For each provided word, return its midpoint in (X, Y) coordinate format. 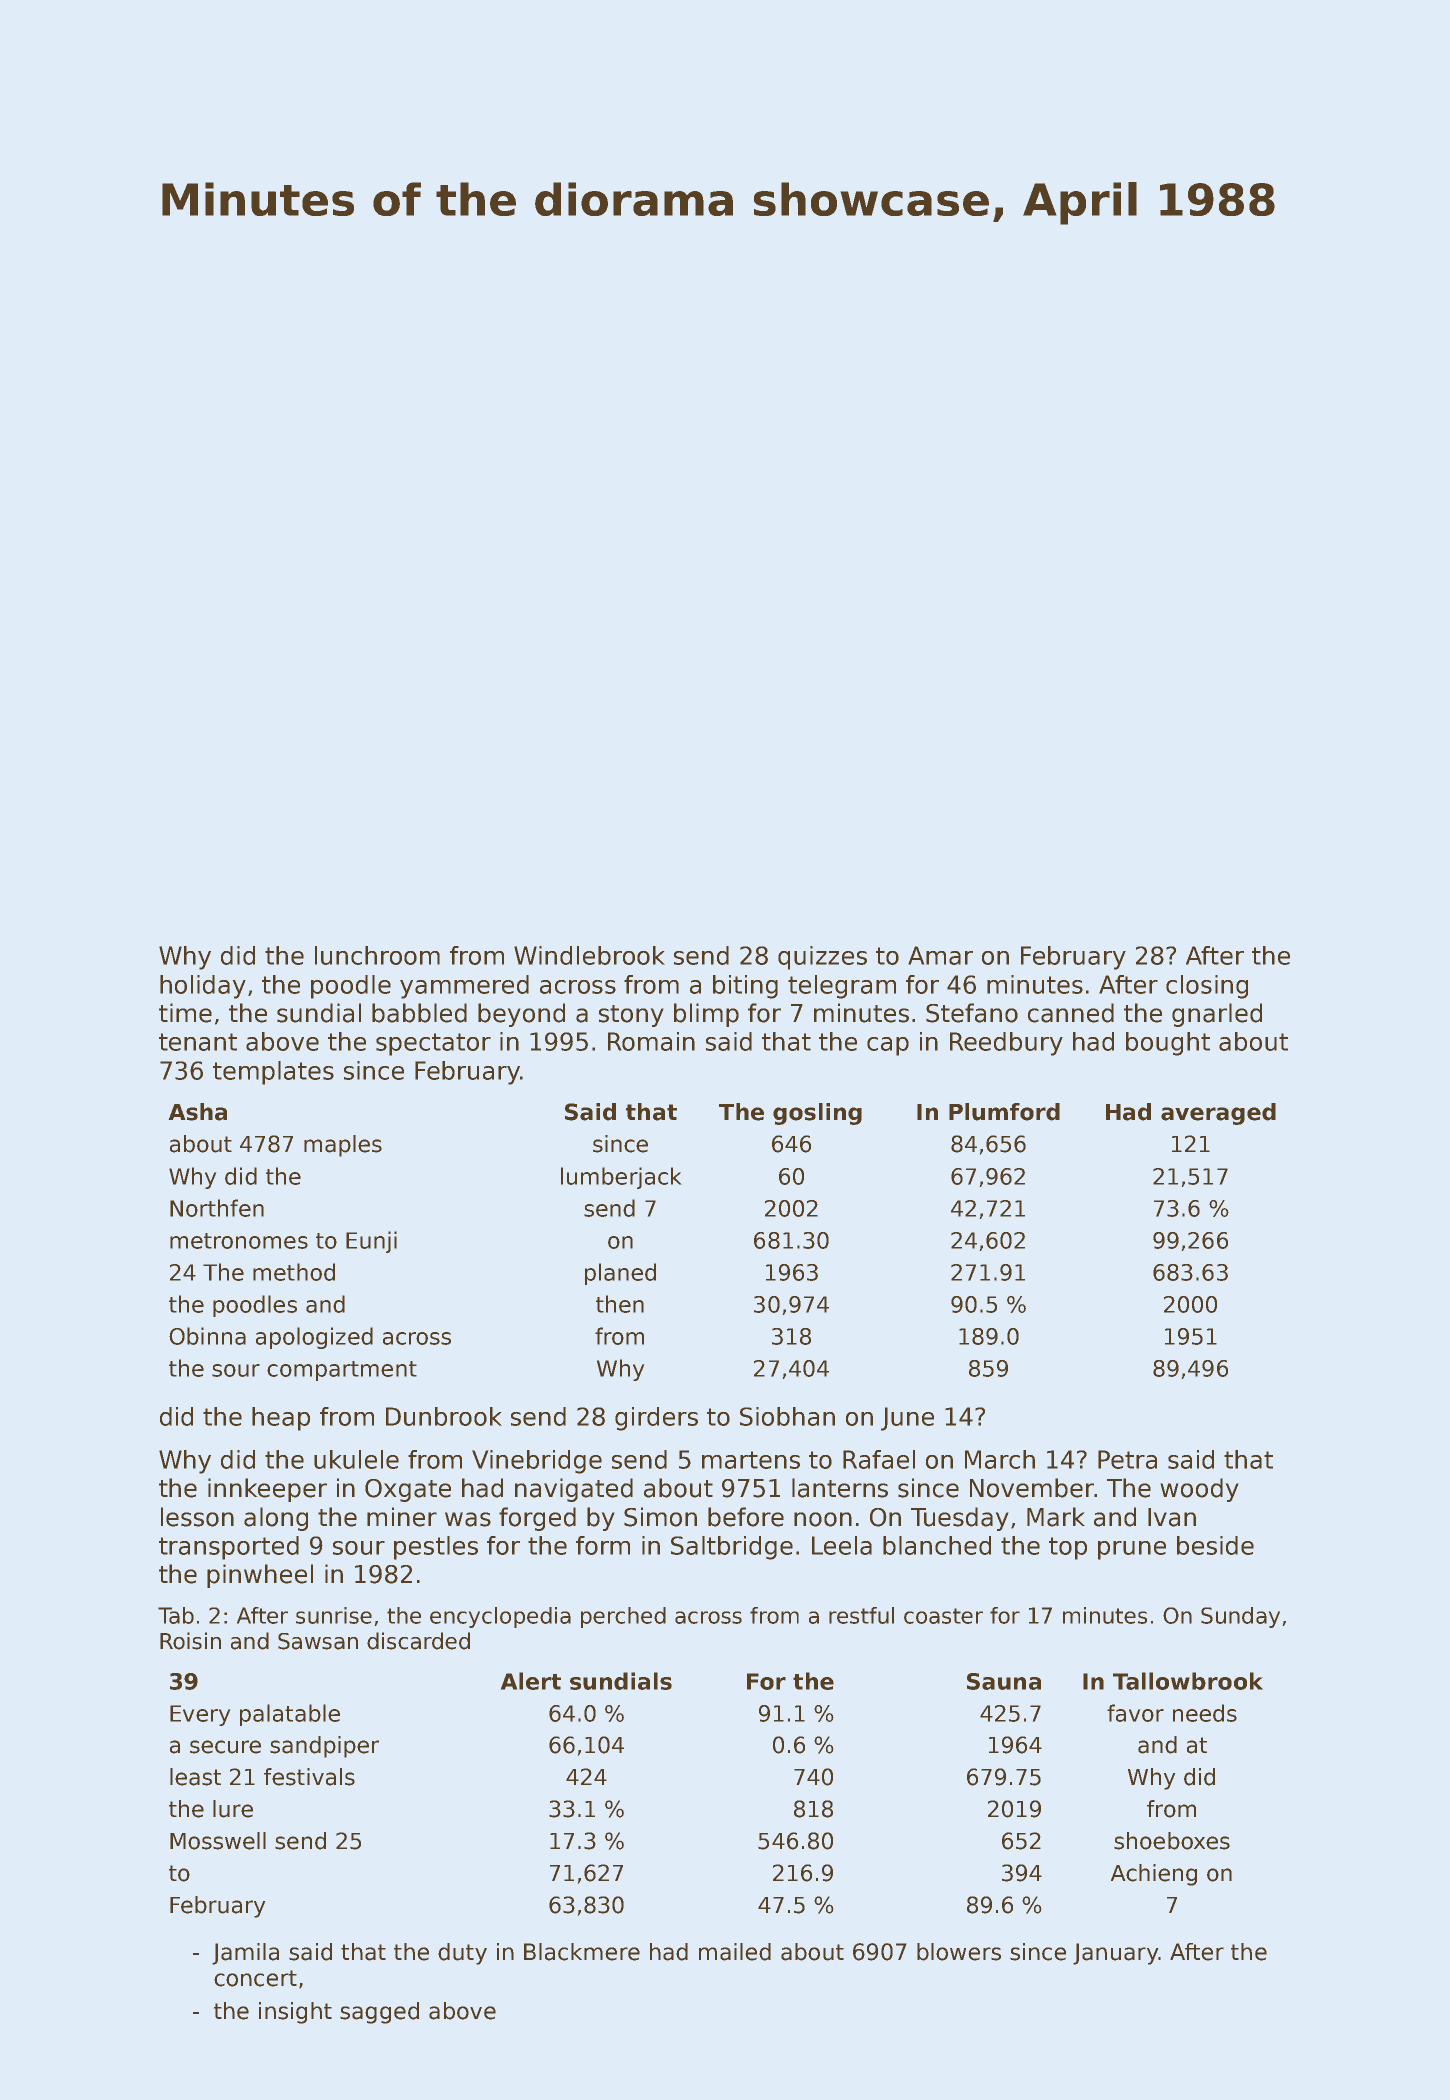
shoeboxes (1172, 1841)
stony (631, 1016)
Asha (198, 1112)
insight (295, 2013)
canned (1071, 1013)
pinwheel (260, 1576)
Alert (531, 1681)
